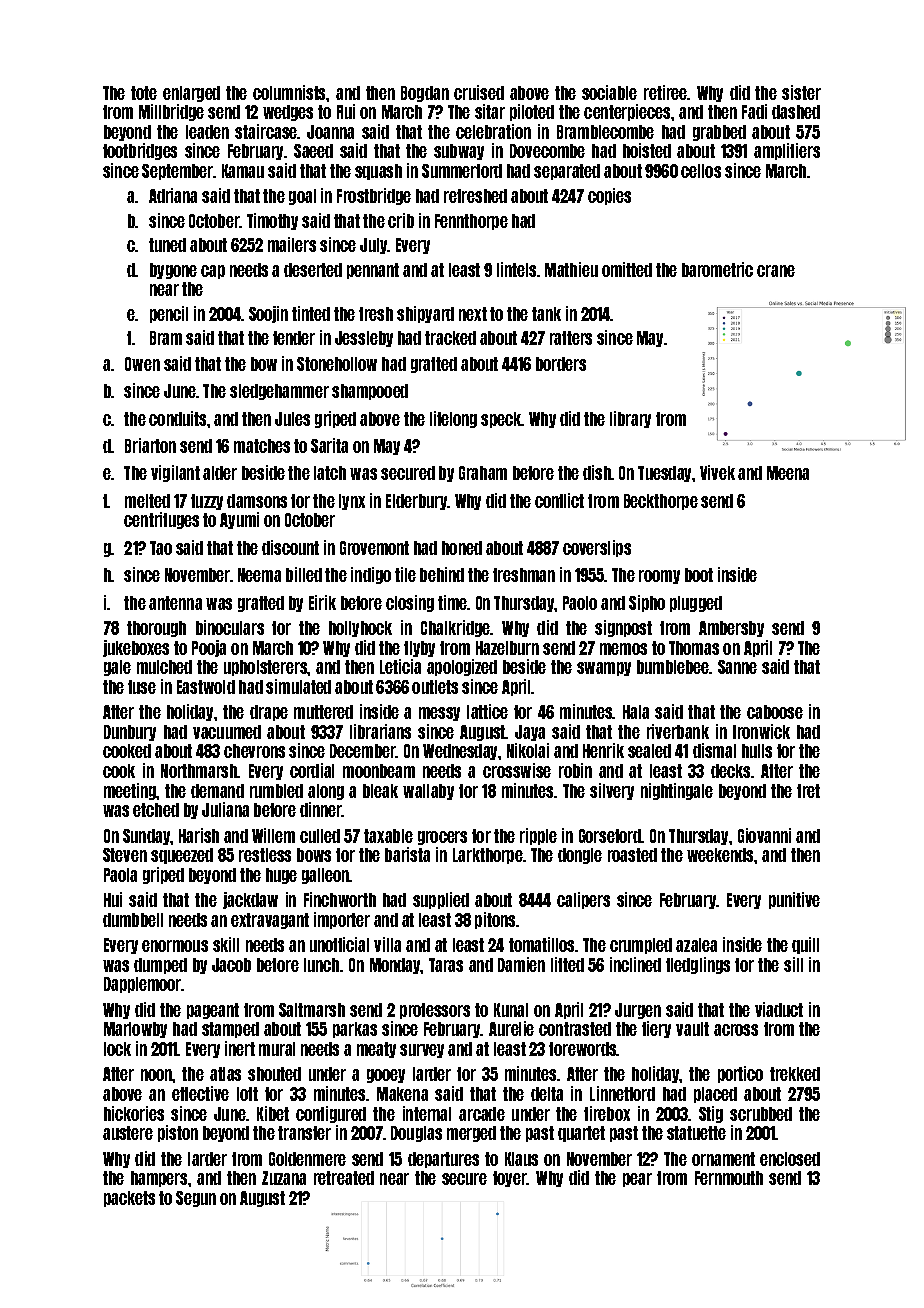  I want to click on shipyard, so click(425, 314).
